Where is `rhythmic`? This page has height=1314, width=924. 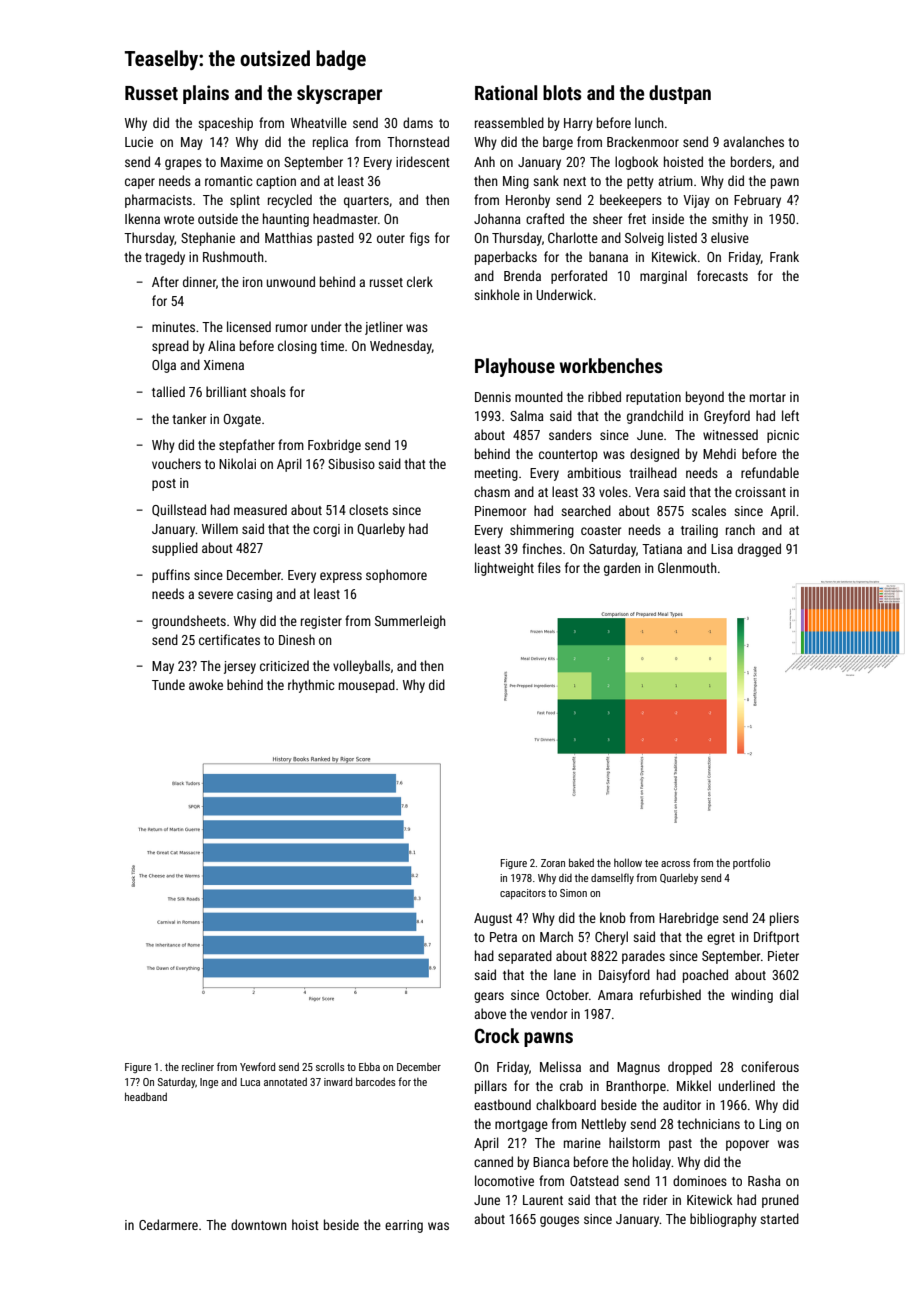
rhythmic is located at coordinates (311, 686).
